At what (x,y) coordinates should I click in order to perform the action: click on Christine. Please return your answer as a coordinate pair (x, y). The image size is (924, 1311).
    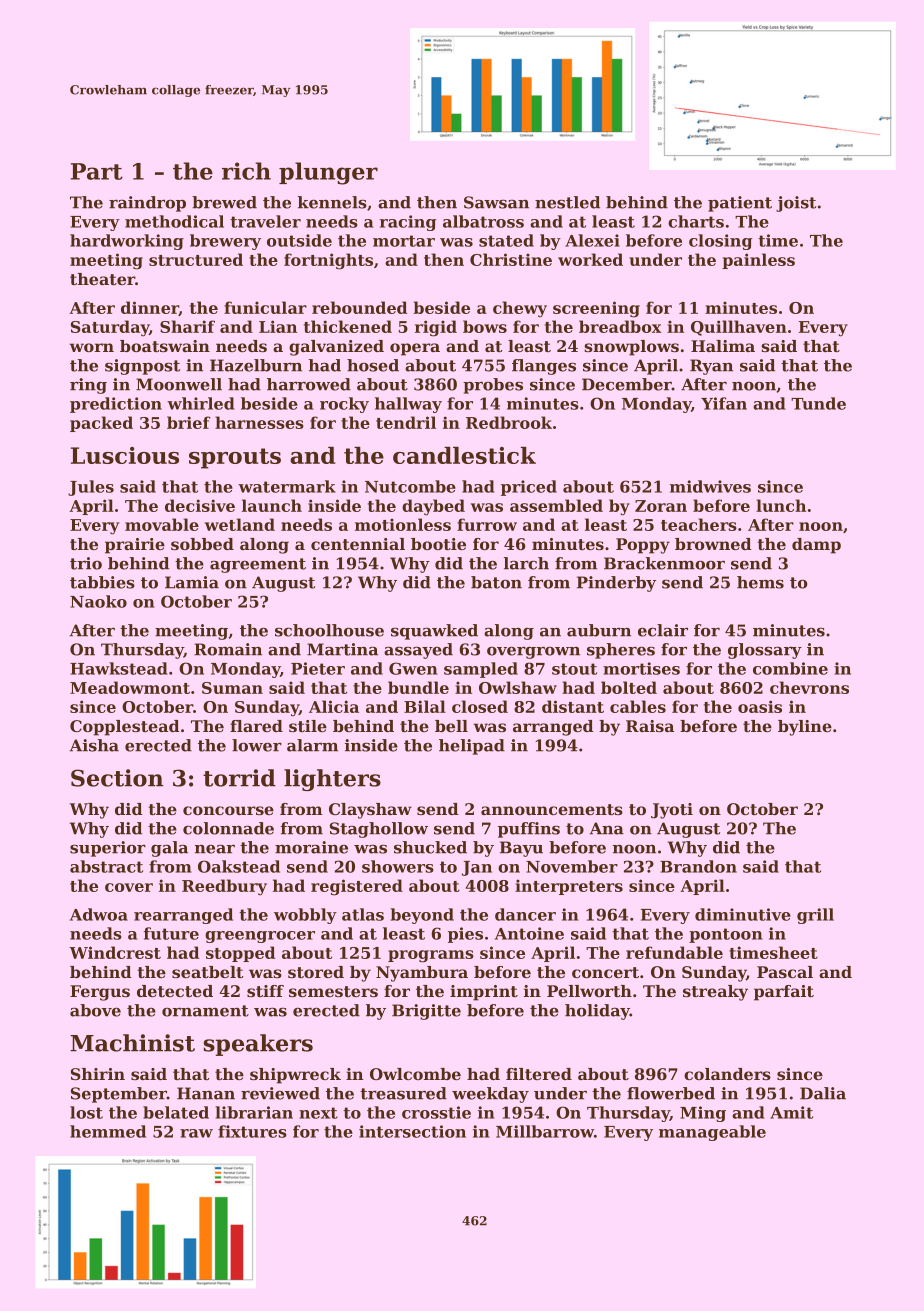
    Looking at the image, I should click on (511, 259).
